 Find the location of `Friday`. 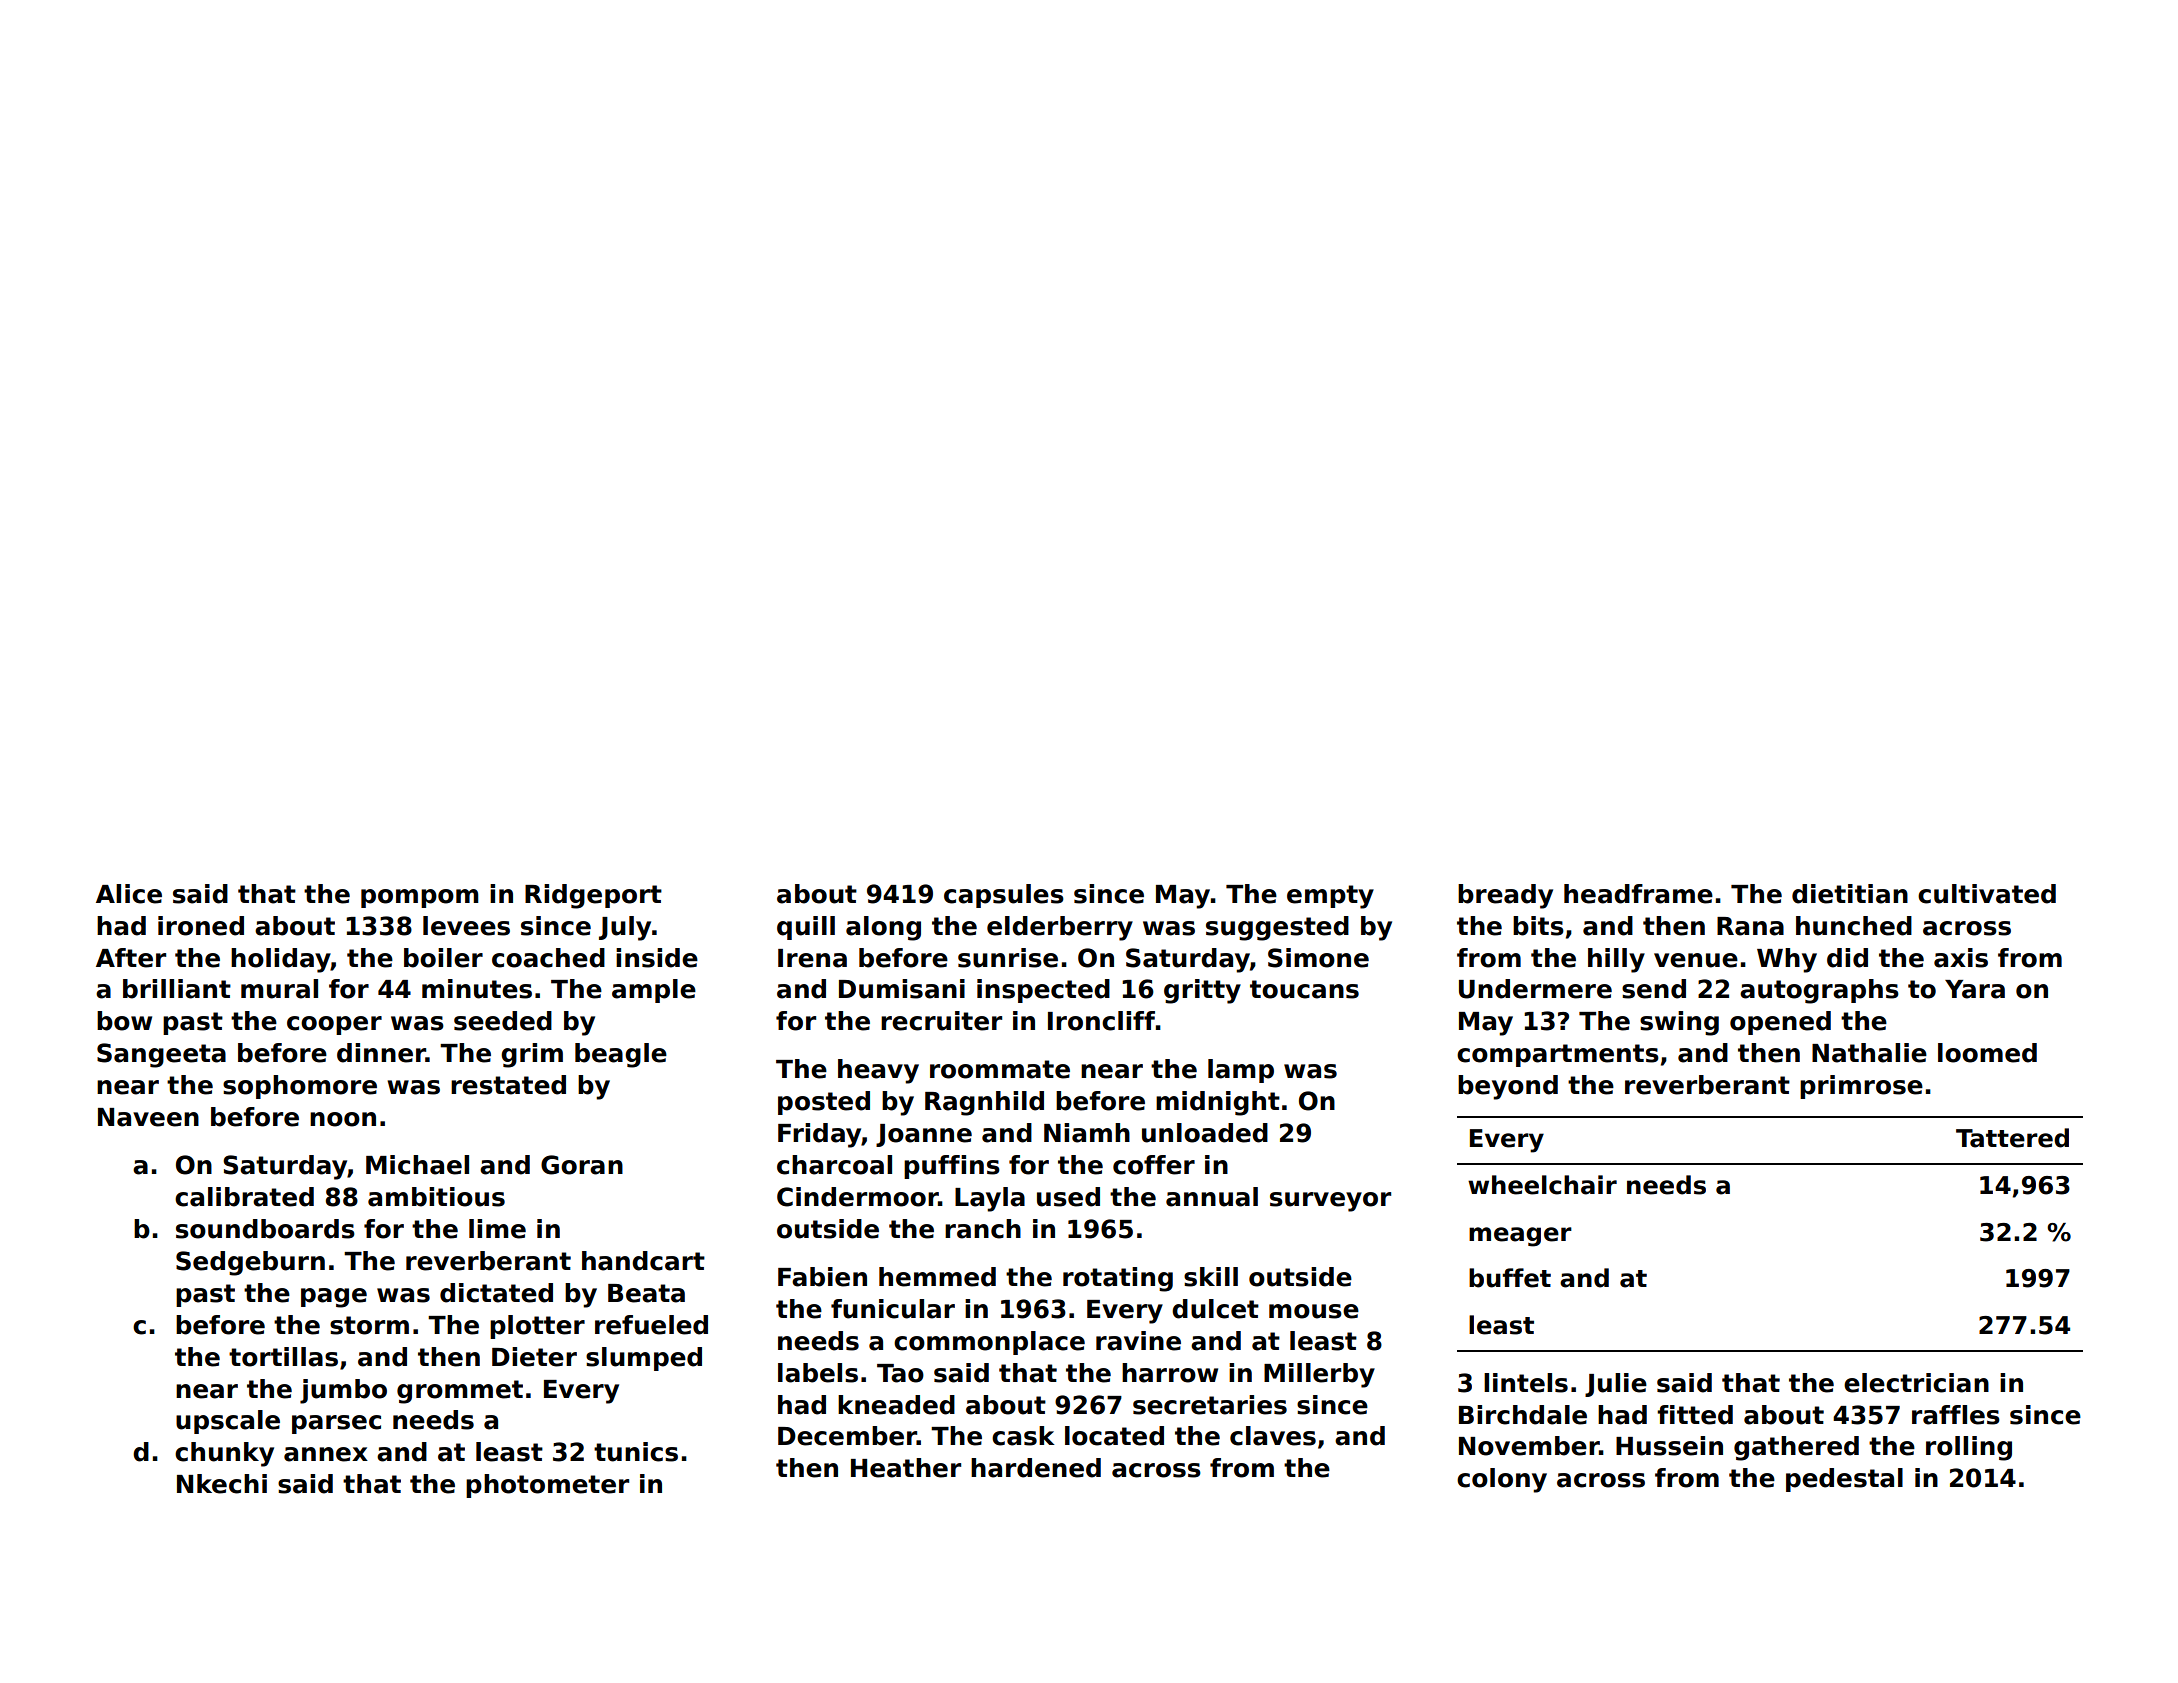

Friday is located at coordinates (820, 1135).
